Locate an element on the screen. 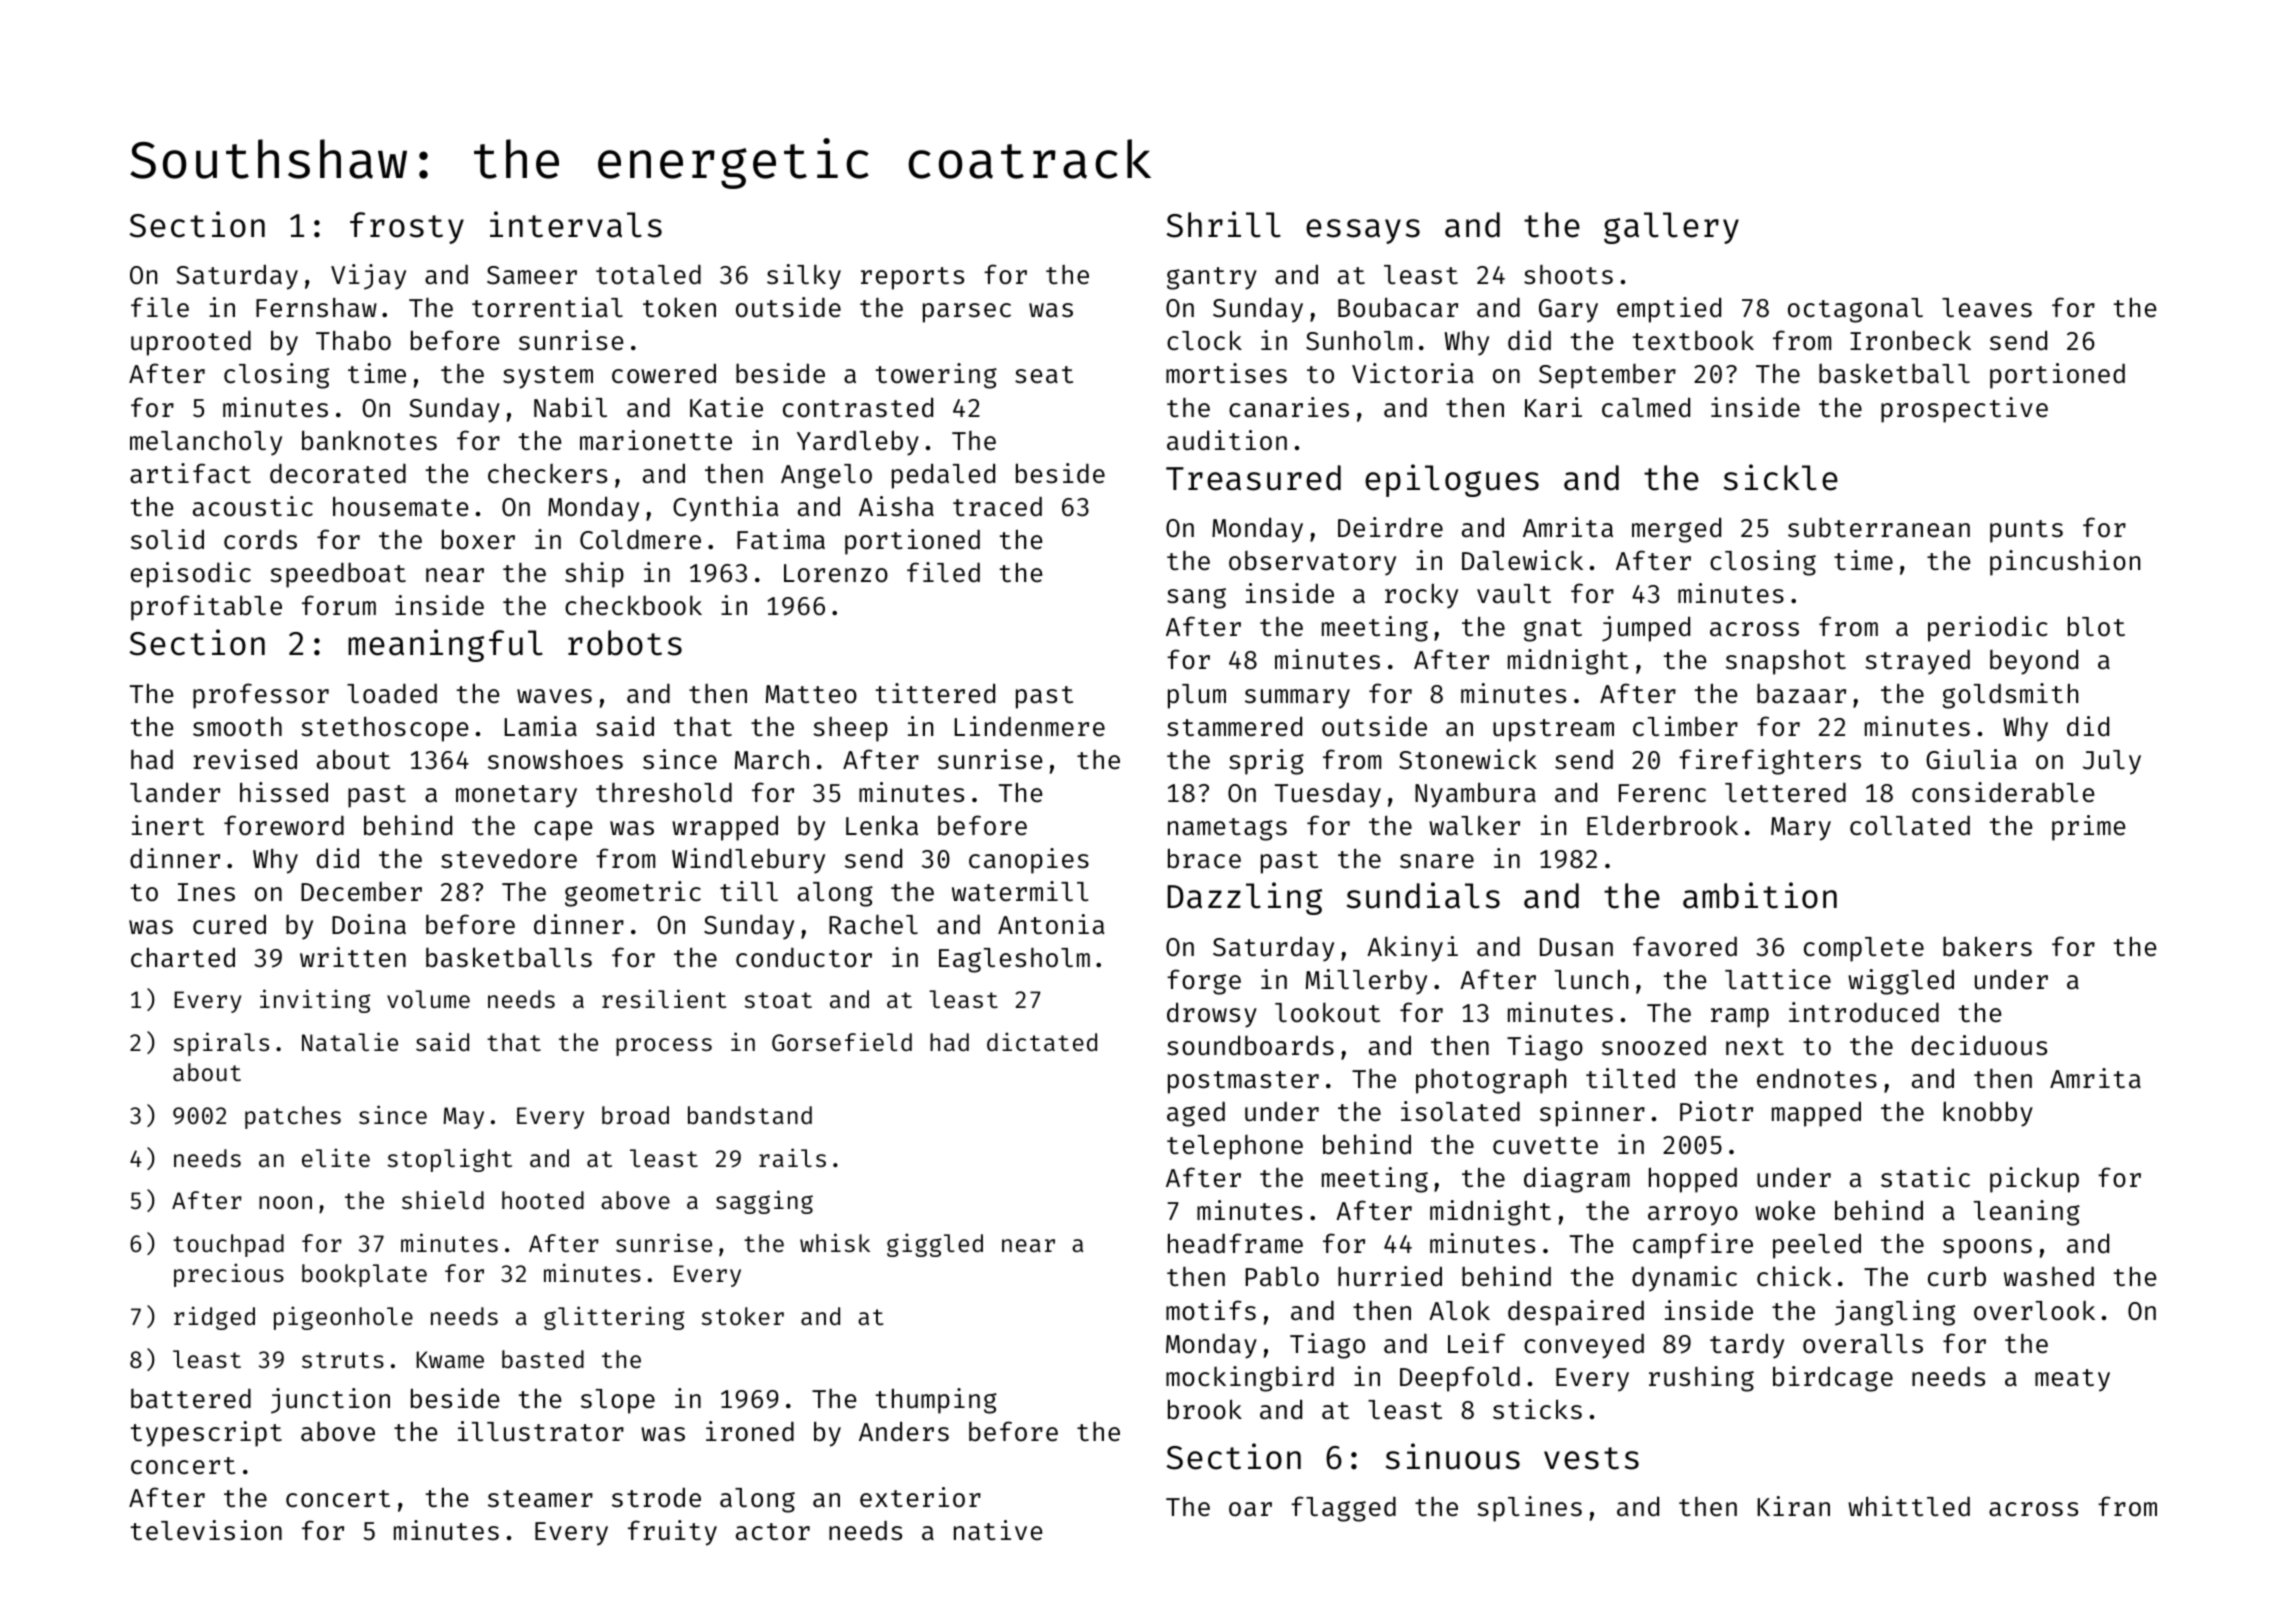 This screenshot has width=2292, height=1620. Thabo is located at coordinates (353, 340).
